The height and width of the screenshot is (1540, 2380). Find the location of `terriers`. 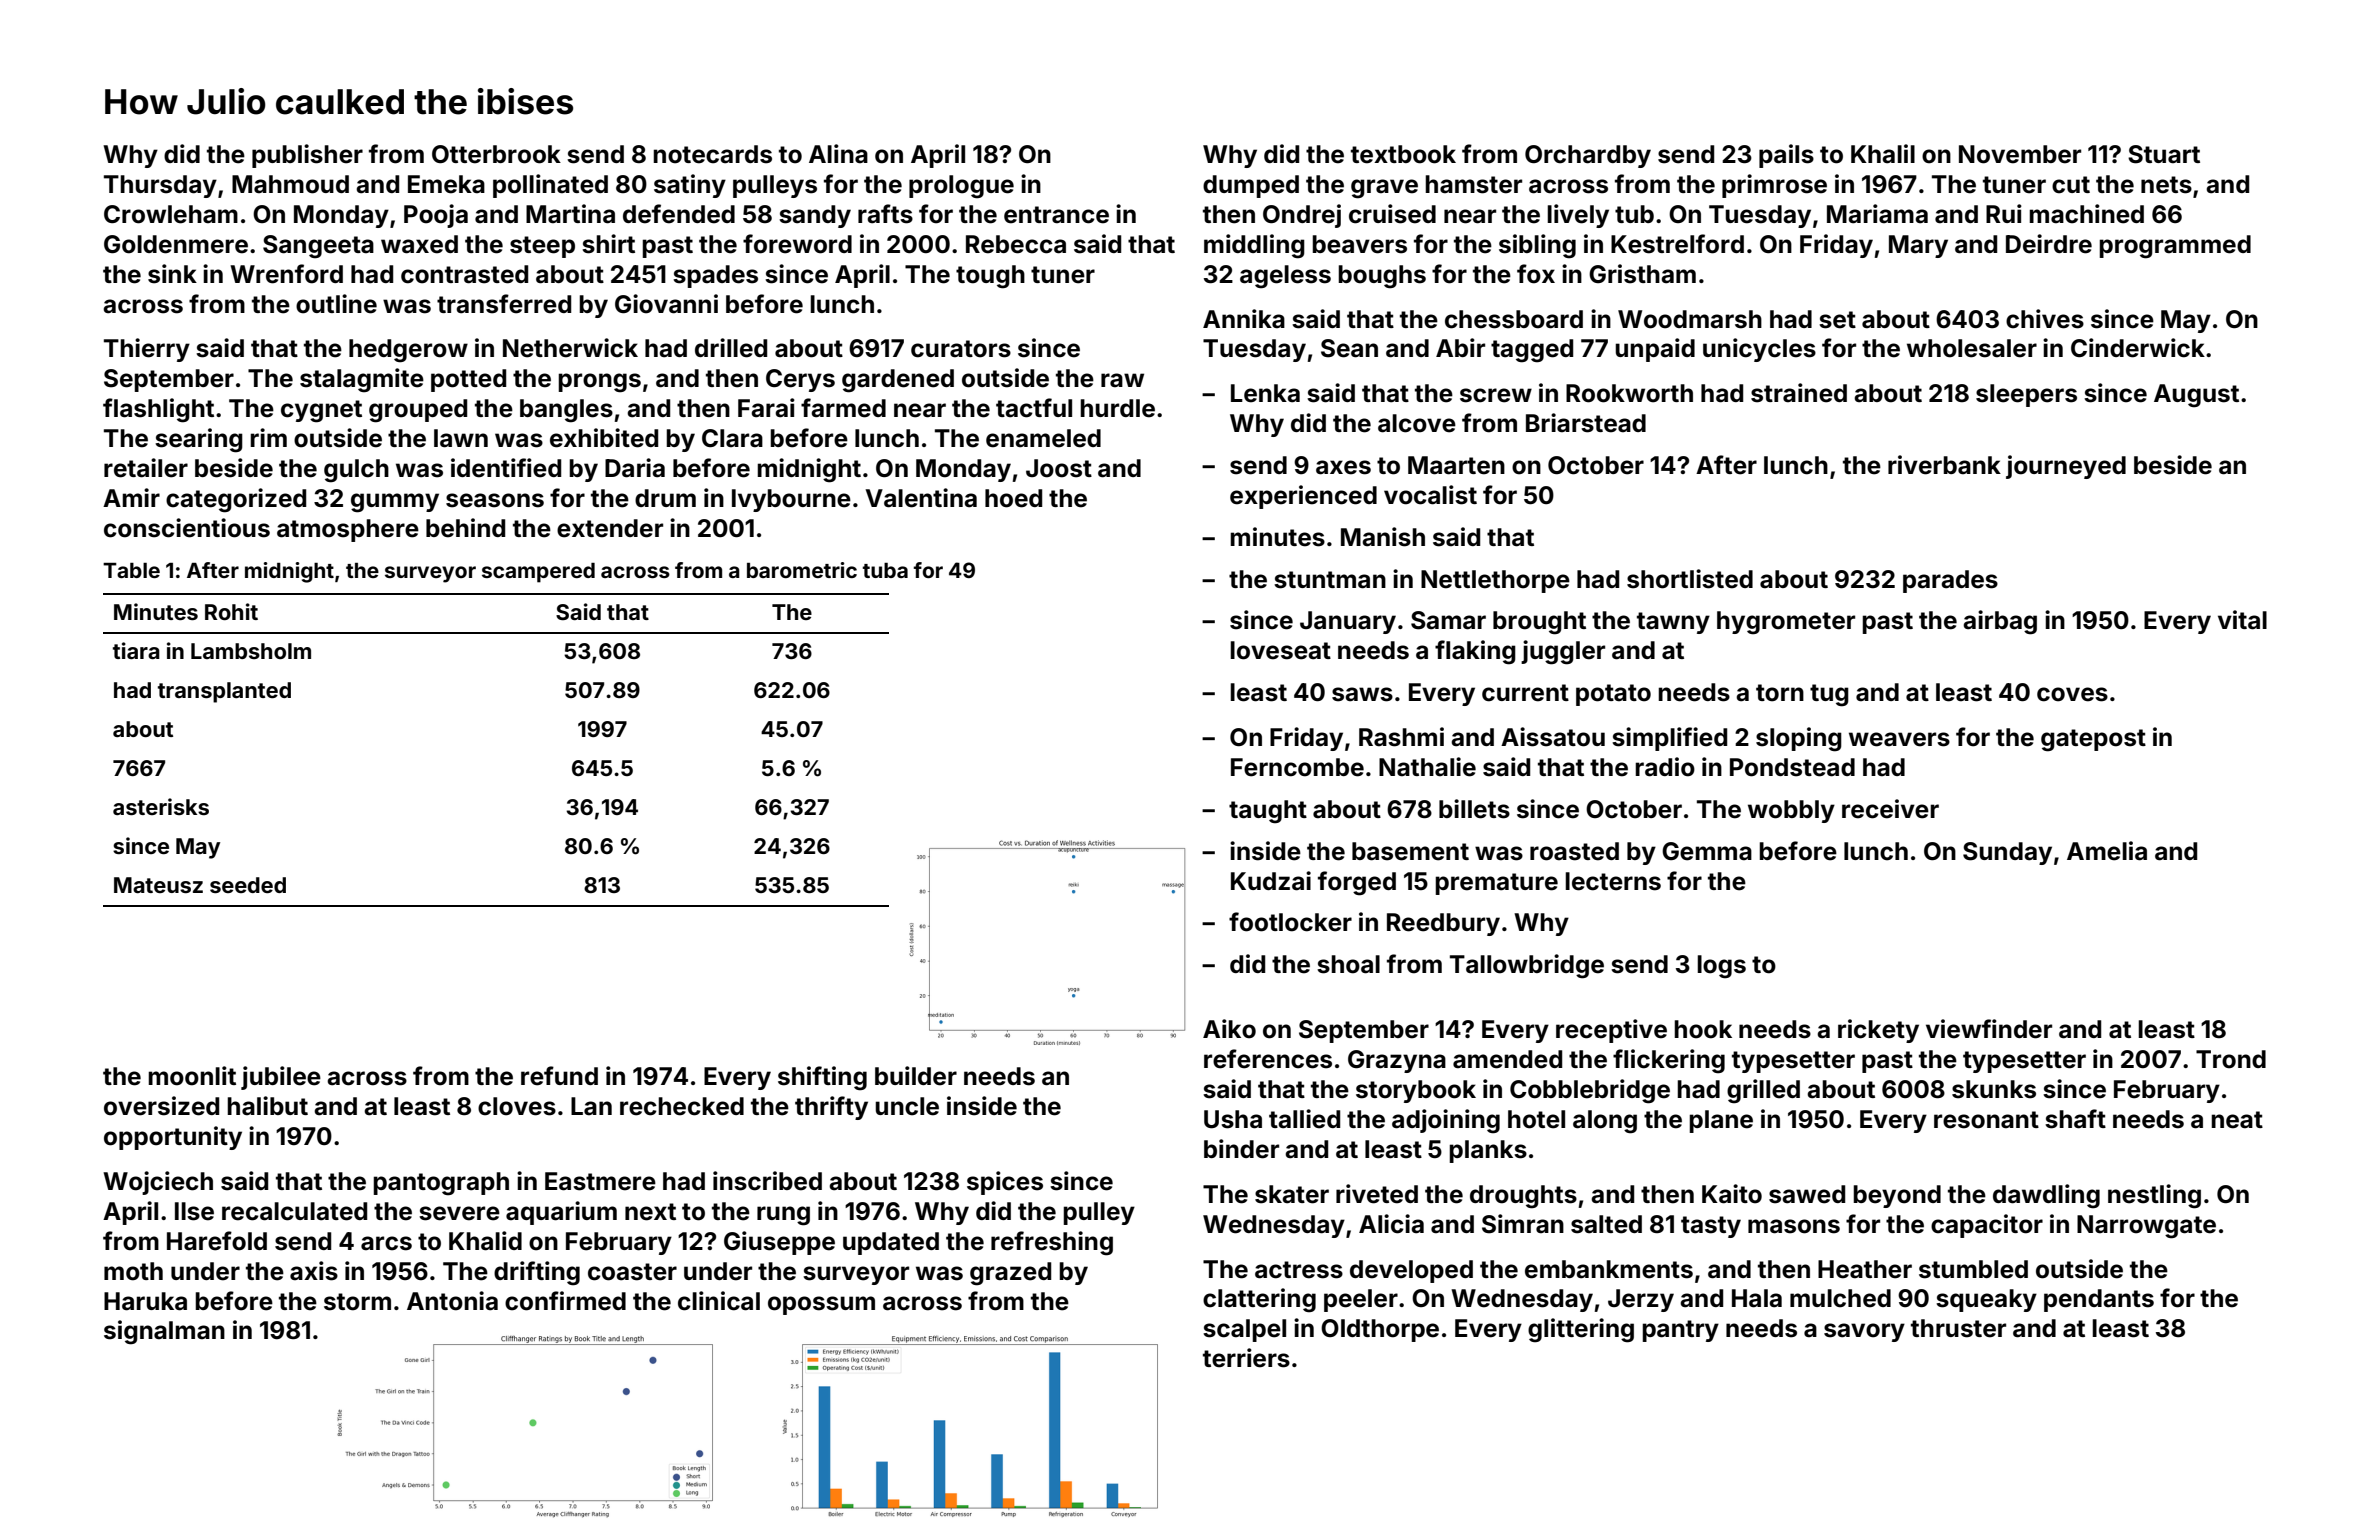

terriers is located at coordinates (1246, 1358).
